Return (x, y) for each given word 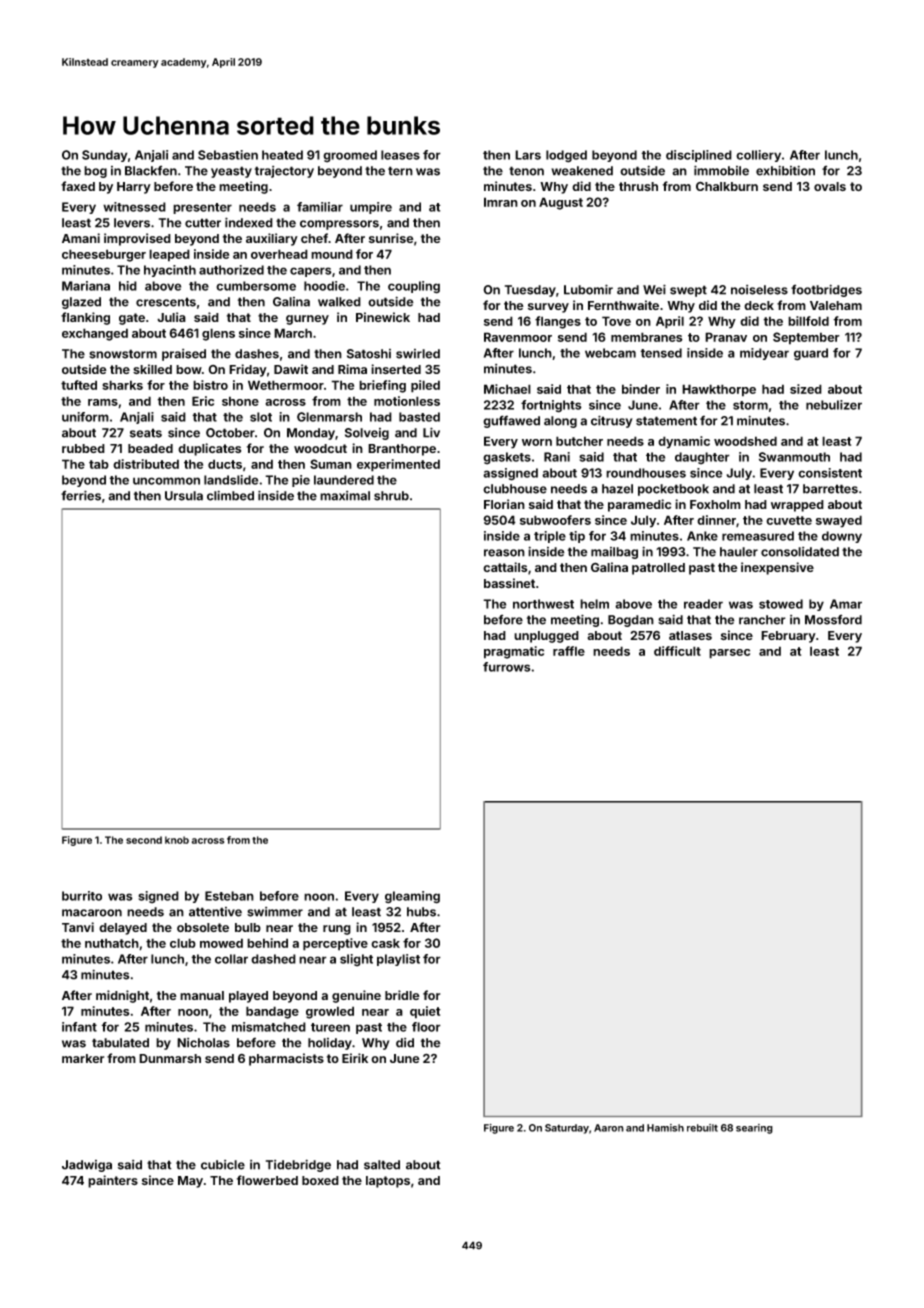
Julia (171, 317)
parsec (729, 654)
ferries (81, 495)
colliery (758, 156)
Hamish (665, 1128)
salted (382, 1165)
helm (594, 604)
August (561, 203)
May (190, 1182)
